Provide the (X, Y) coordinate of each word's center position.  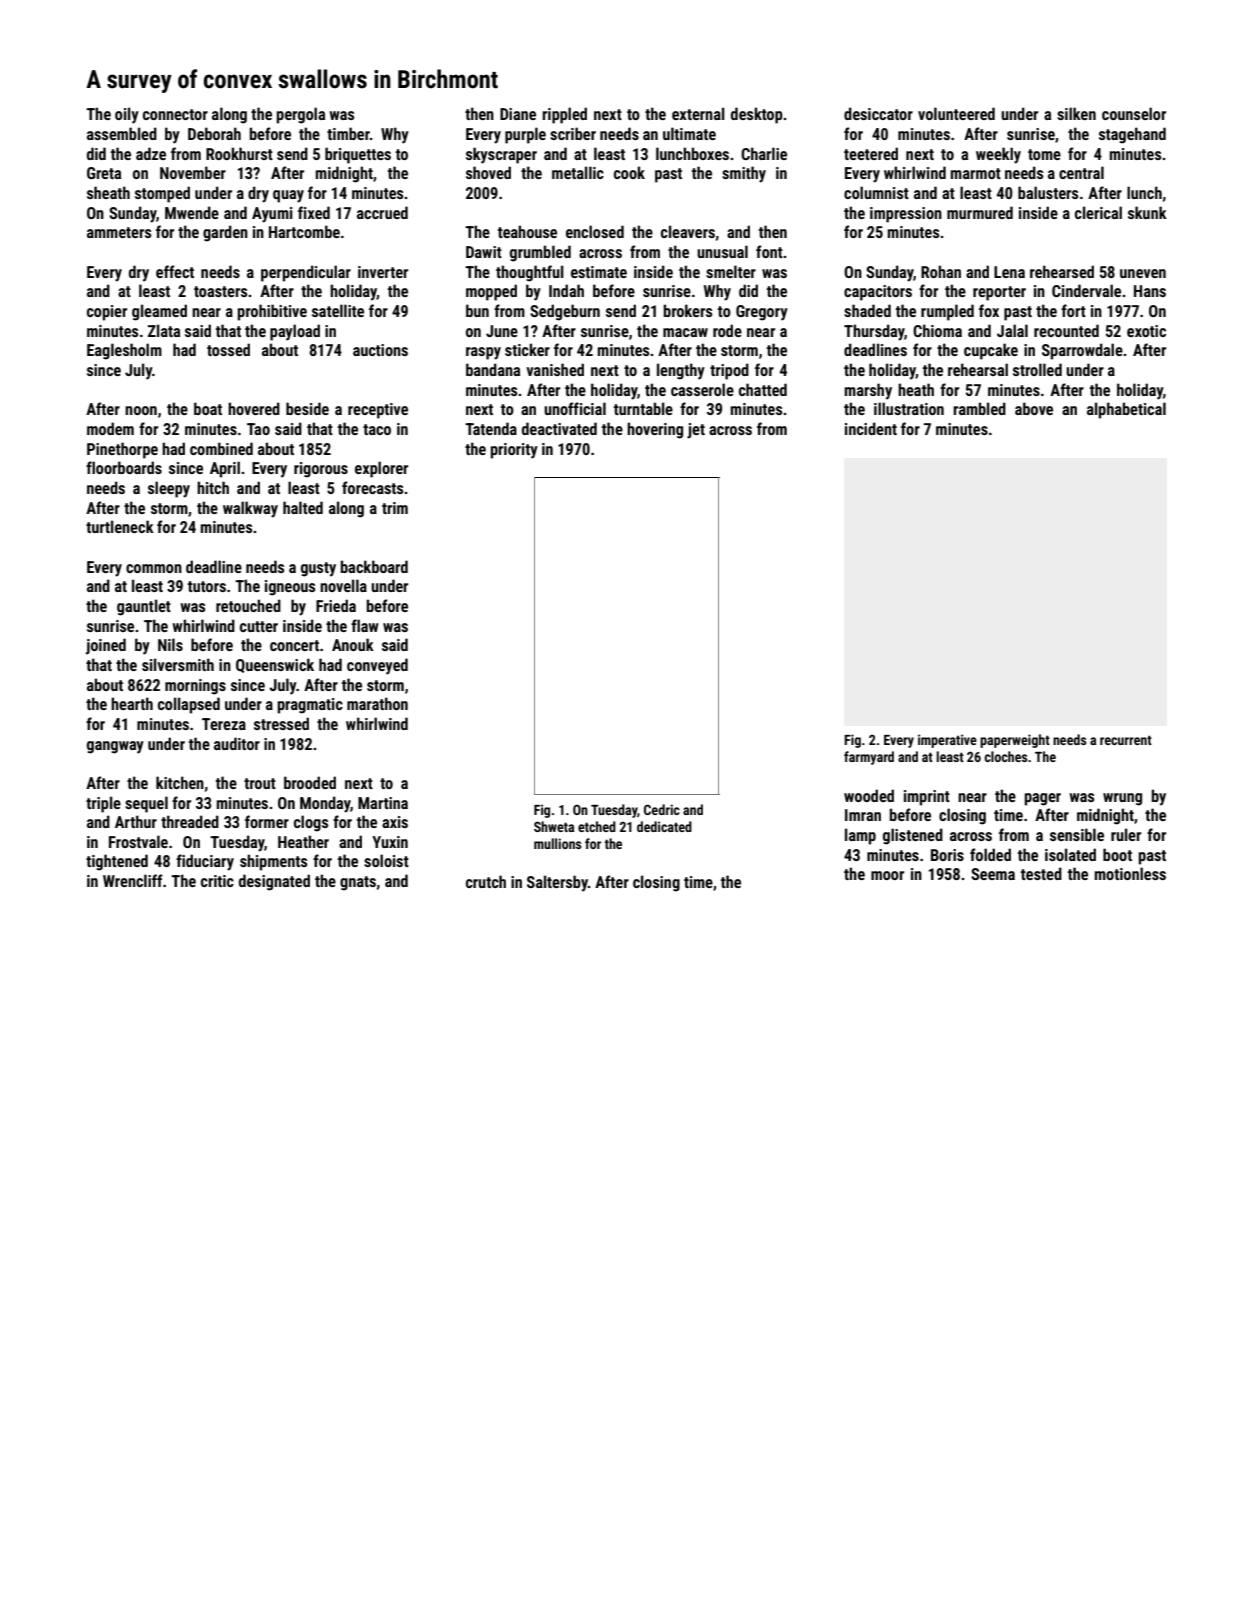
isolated (1070, 854)
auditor (237, 743)
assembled (122, 133)
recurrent (1126, 740)
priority (514, 451)
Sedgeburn (565, 312)
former (267, 821)
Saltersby (557, 883)
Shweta (554, 826)
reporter (999, 293)
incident (871, 428)
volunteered (956, 113)
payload (295, 332)
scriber (573, 133)
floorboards (124, 467)
